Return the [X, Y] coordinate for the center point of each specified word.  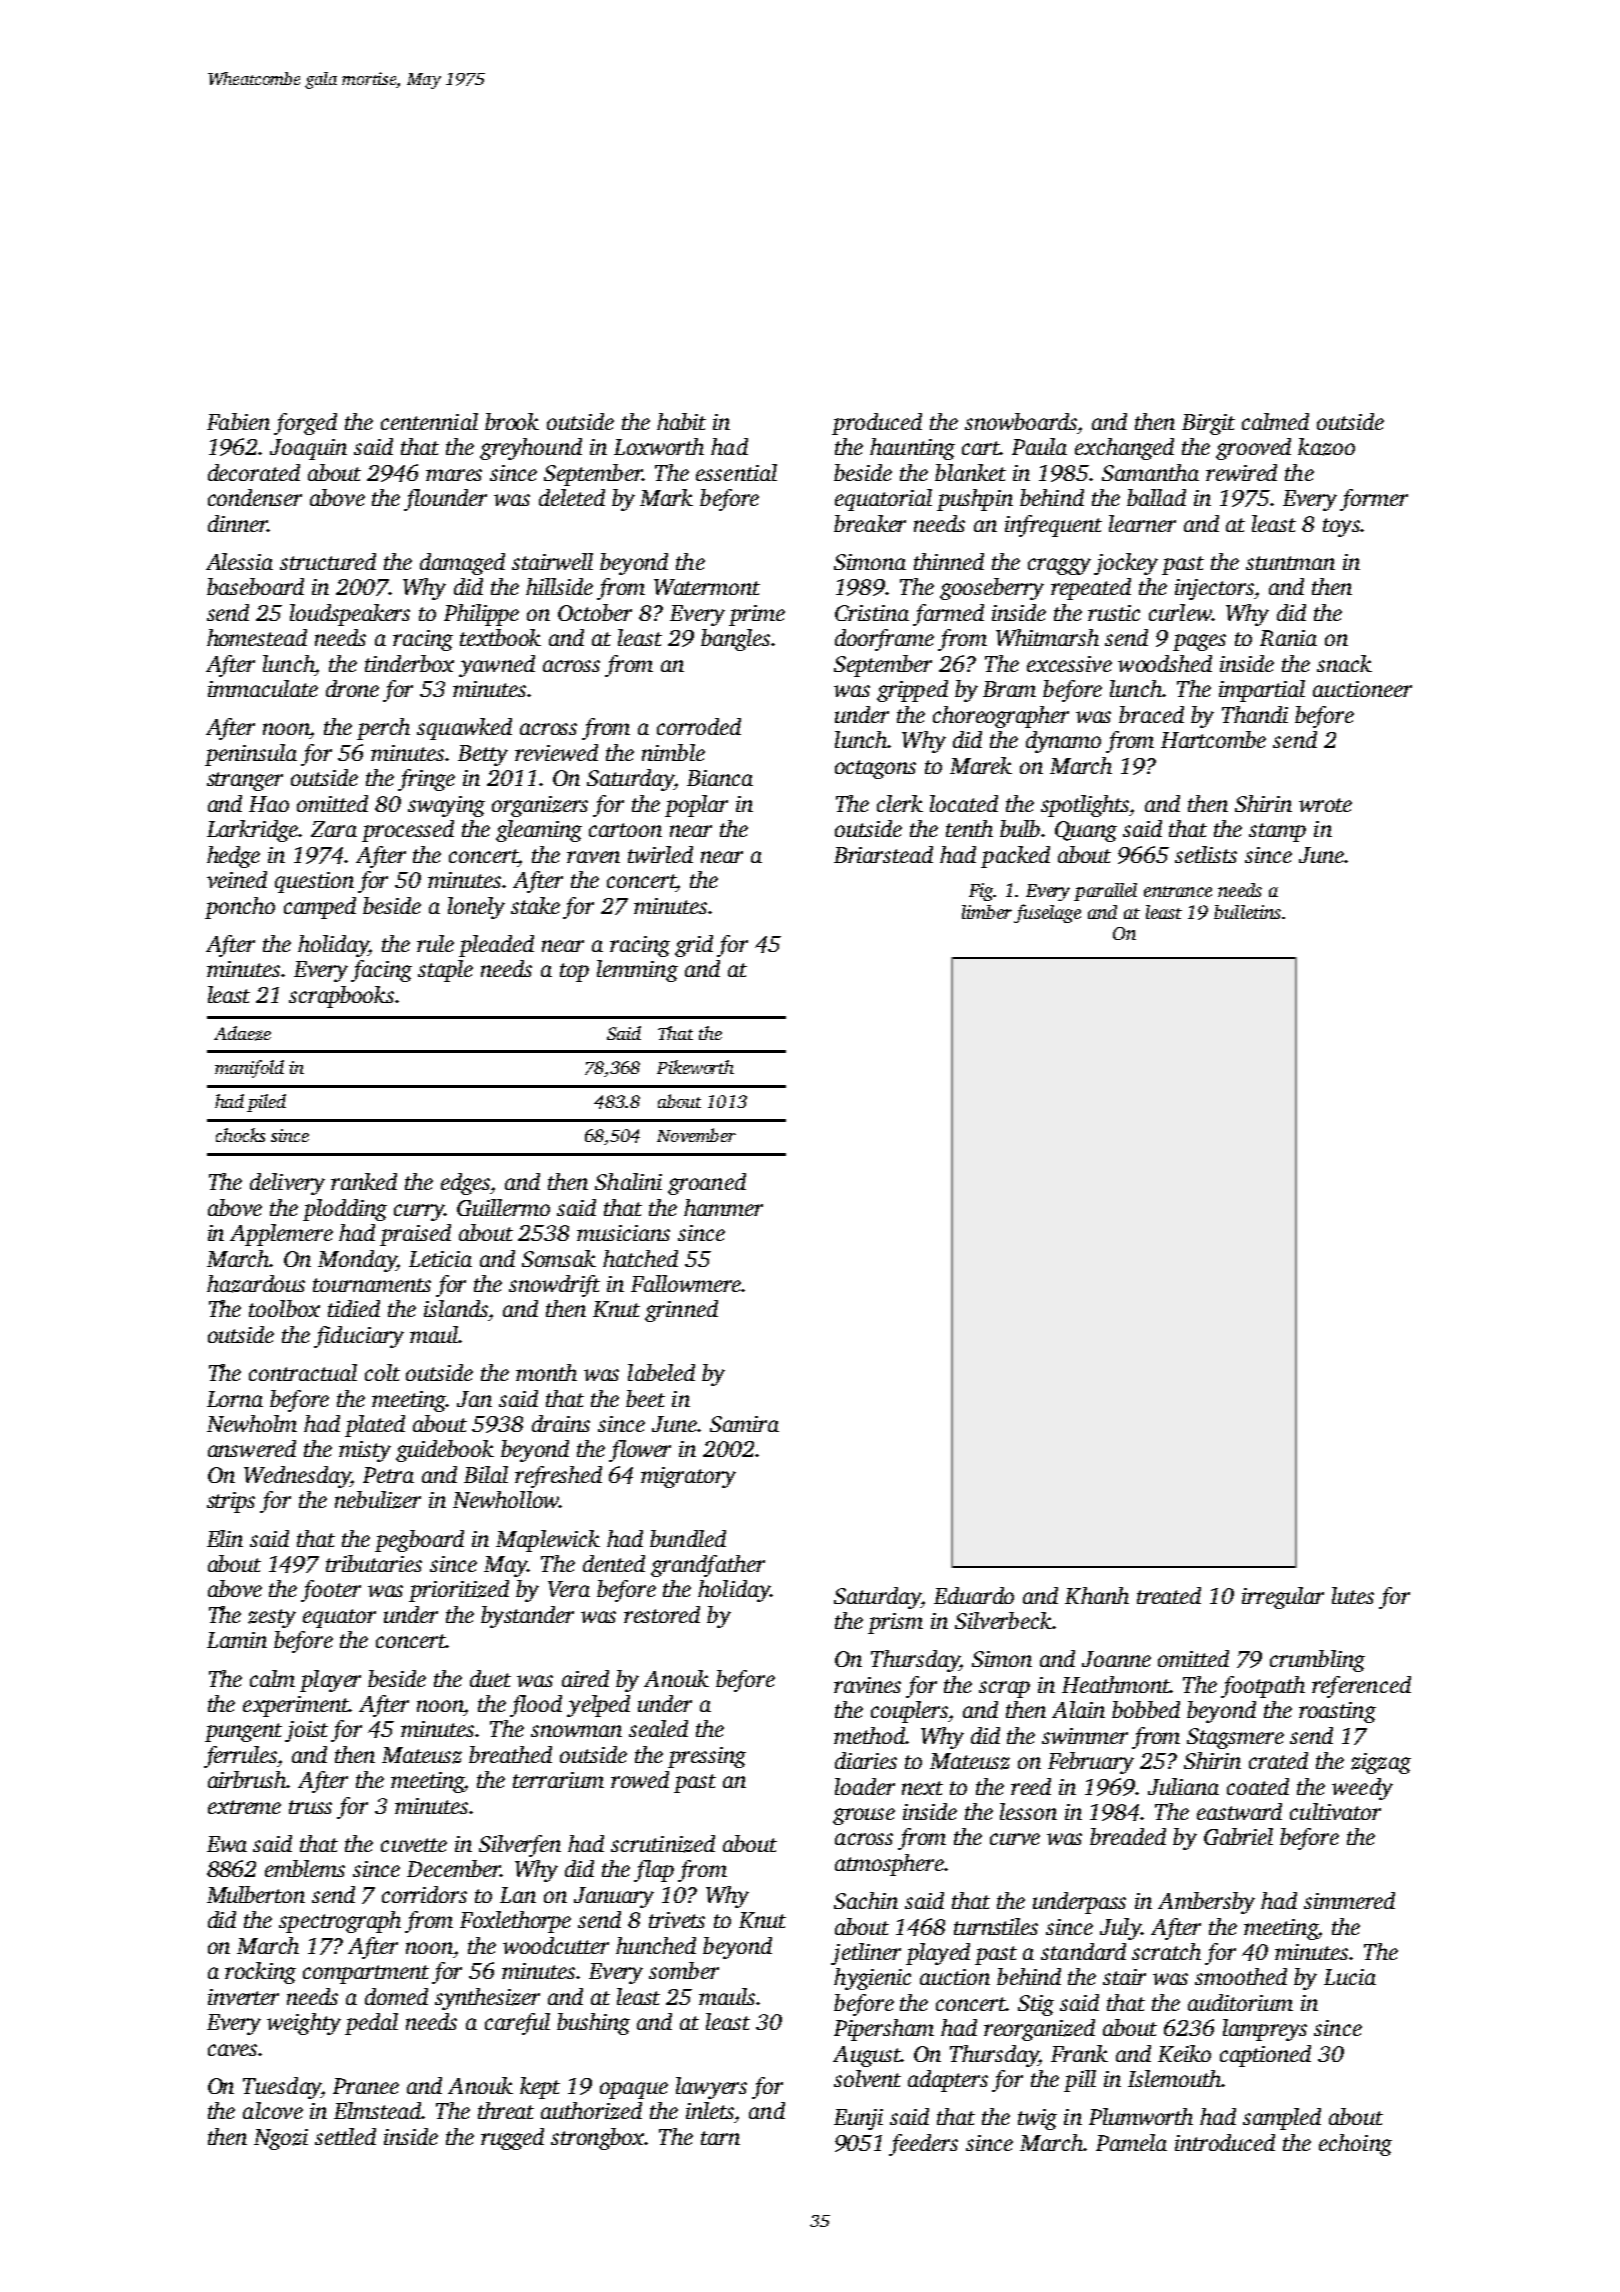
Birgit [1208, 424]
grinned [681, 1311]
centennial [429, 421]
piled [266, 1103]
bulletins [1247, 912]
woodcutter [556, 1945]
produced [877, 424]
